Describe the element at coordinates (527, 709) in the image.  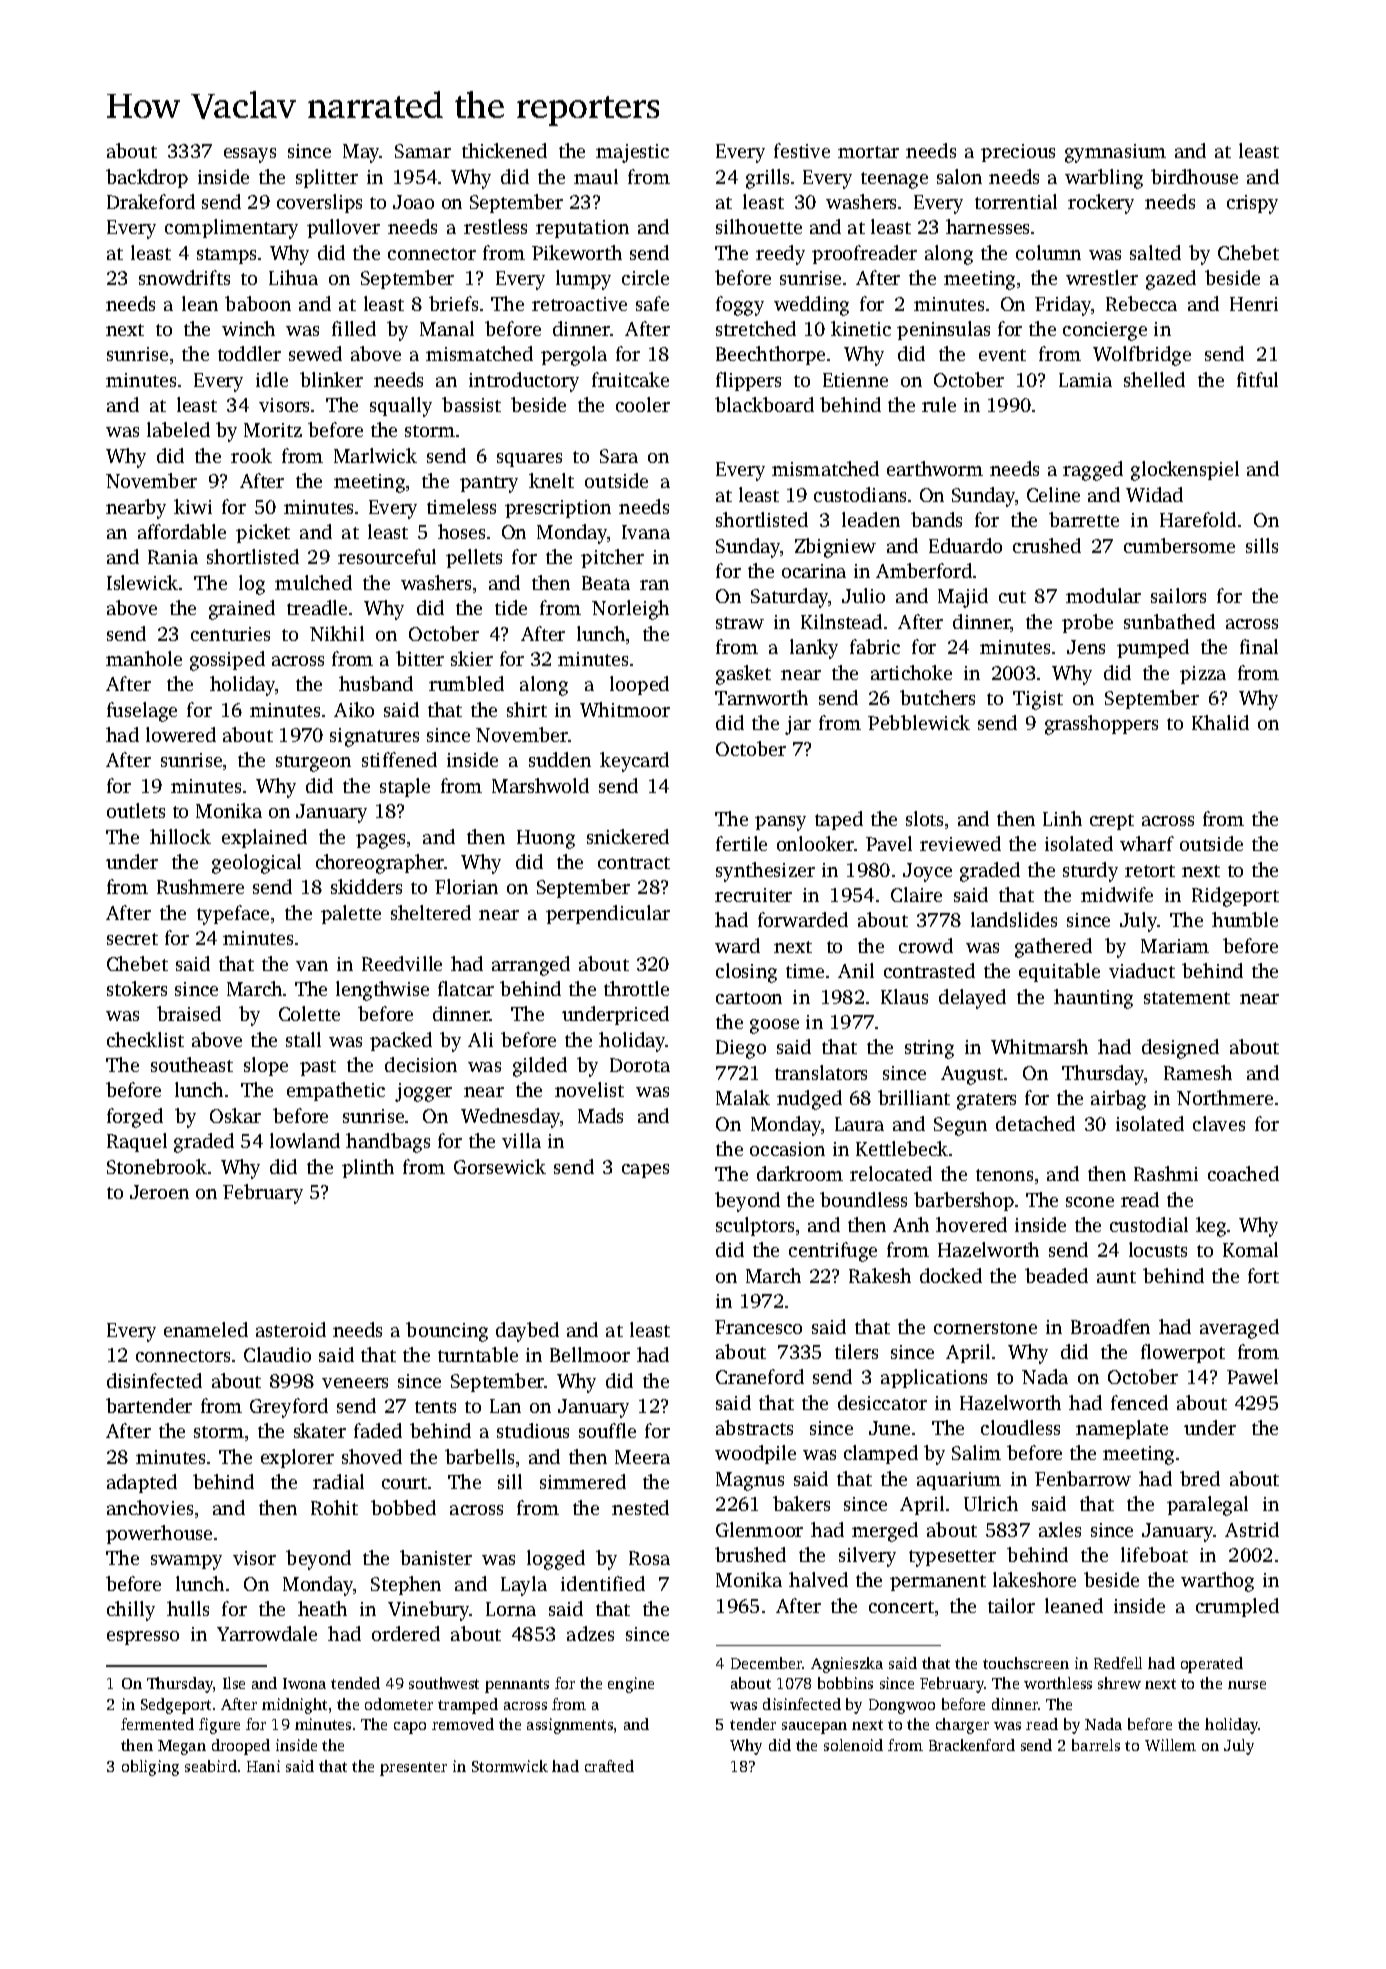
I see `shirt` at that location.
